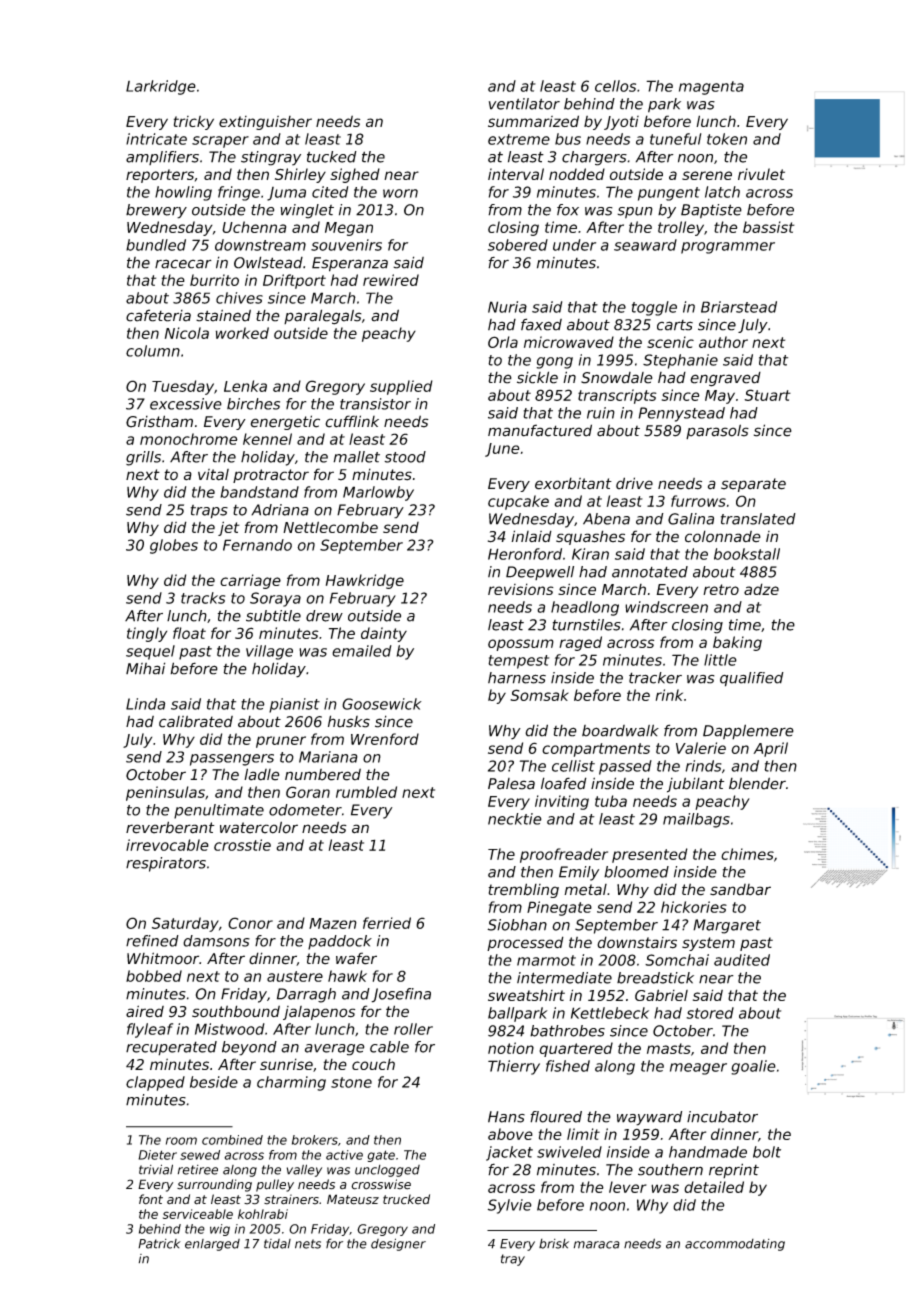 This image has width=924, height=1314. What do you see at coordinates (147, 634) in the image?
I see `tingly` at bounding box center [147, 634].
